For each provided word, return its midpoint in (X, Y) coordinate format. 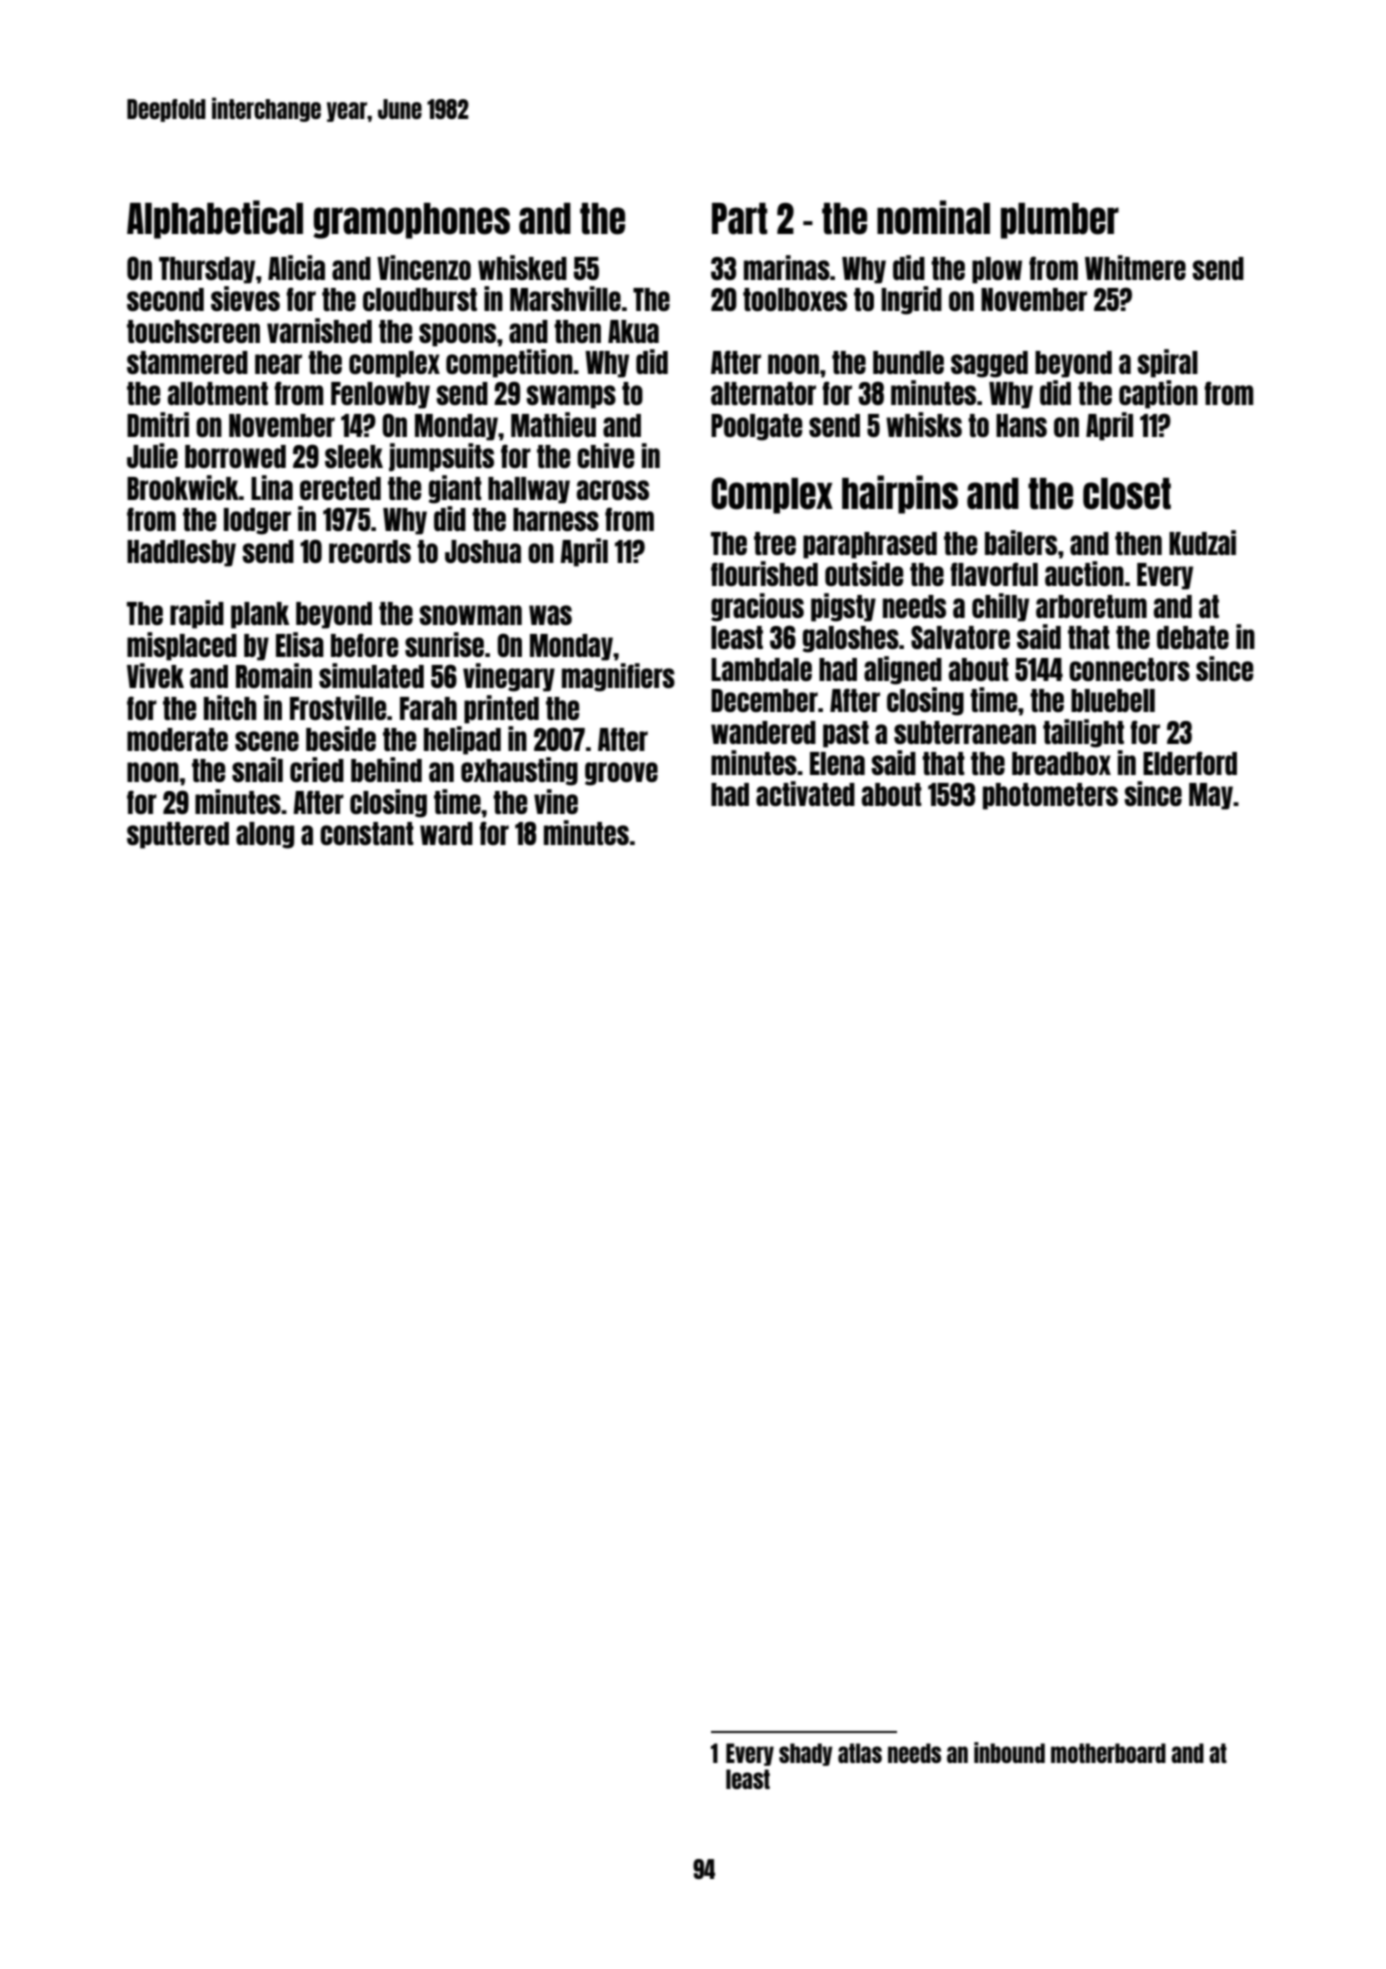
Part (739, 219)
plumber (1060, 221)
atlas (860, 1753)
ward (446, 833)
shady (806, 1754)
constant (367, 833)
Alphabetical (215, 219)
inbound (1009, 1752)
